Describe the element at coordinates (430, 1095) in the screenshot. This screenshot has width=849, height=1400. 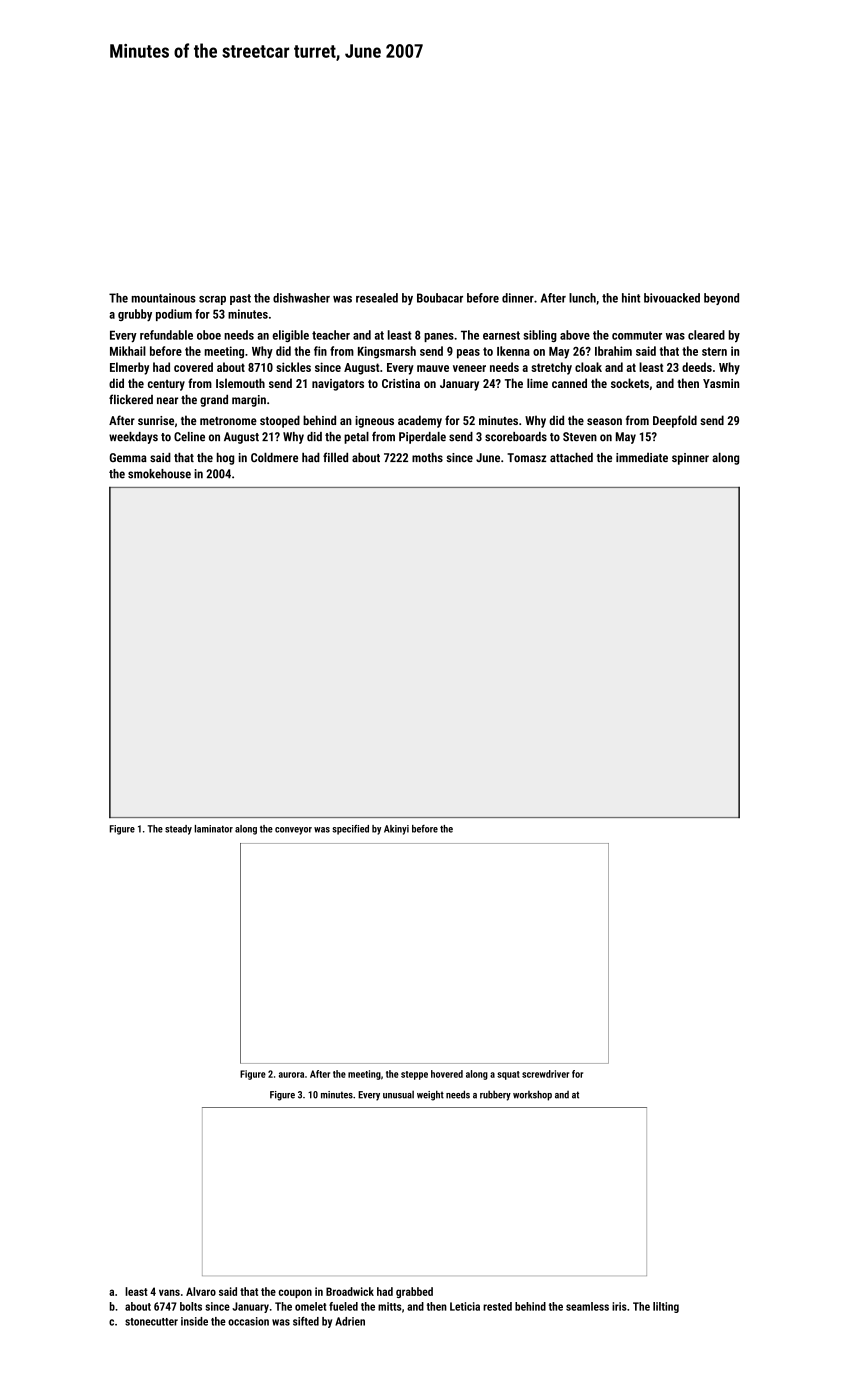
I see `weight` at that location.
